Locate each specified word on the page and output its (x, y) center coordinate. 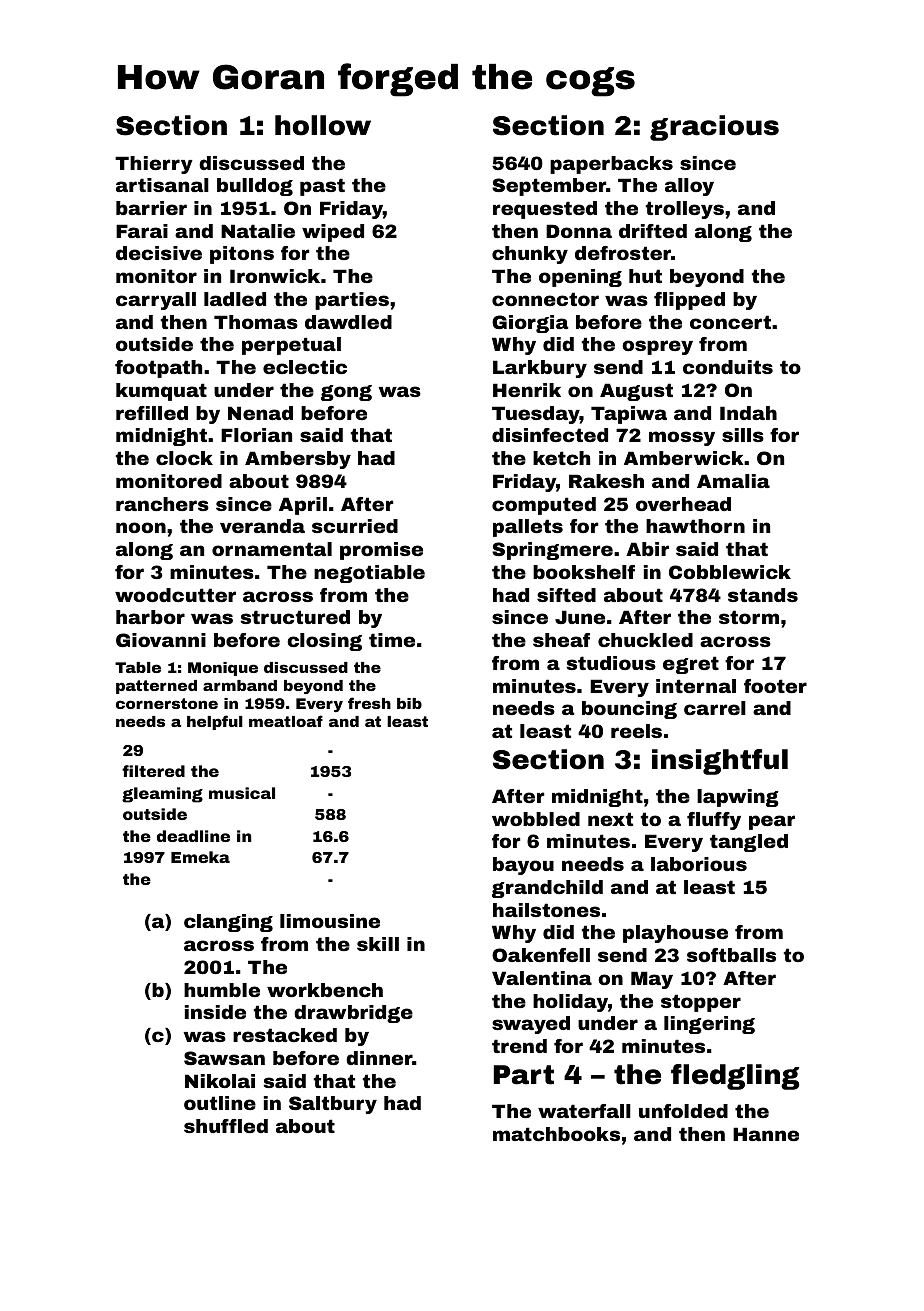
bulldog (255, 187)
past (322, 187)
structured (295, 617)
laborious (699, 864)
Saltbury (333, 1105)
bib (409, 703)
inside (215, 1012)
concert (730, 322)
